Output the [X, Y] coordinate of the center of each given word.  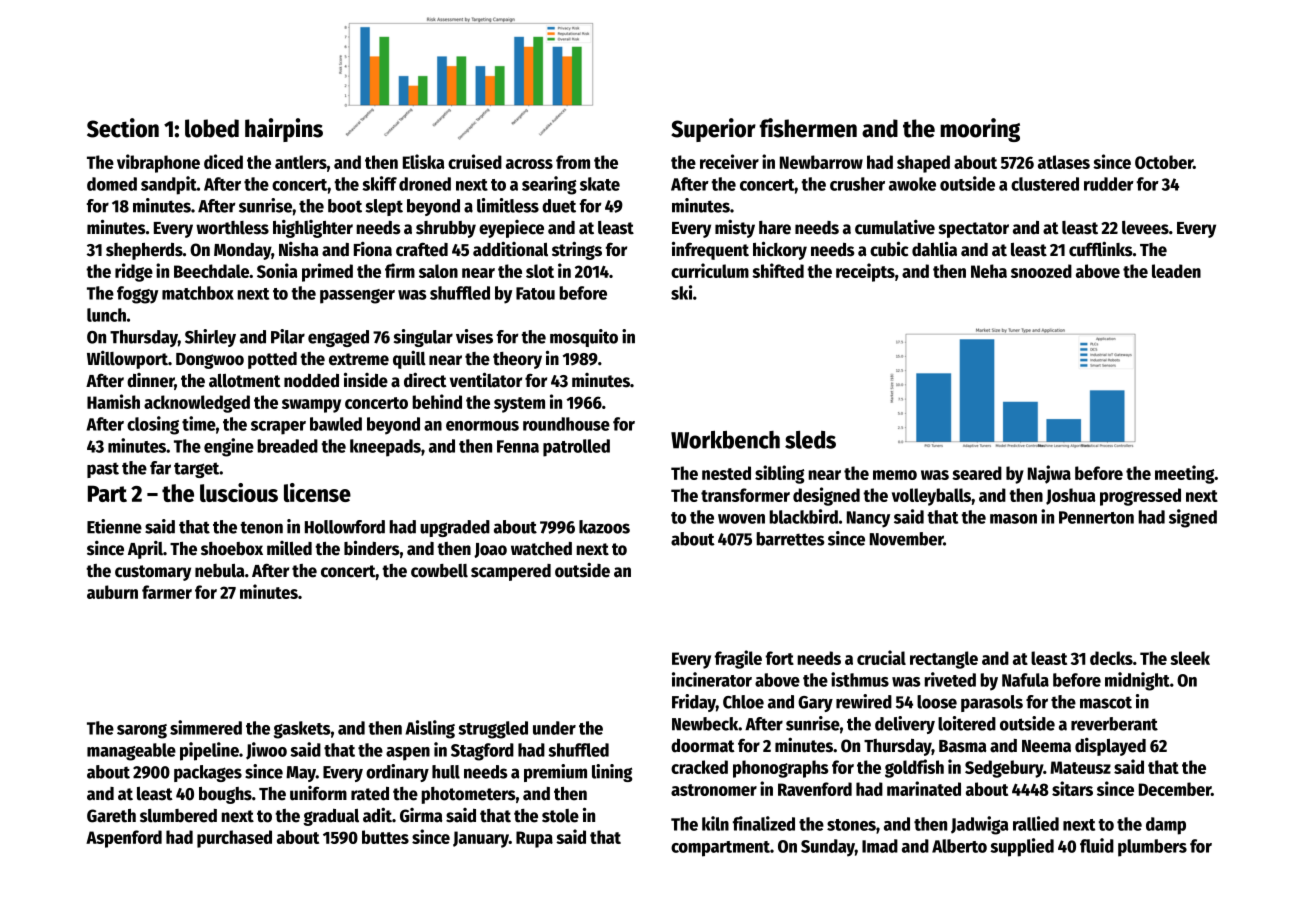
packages [208, 773]
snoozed [1041, 271]
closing [153, 425]
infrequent [710, 250]
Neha [989, 271]
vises [474, 336]
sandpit [169, 185]
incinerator [712, 679]
